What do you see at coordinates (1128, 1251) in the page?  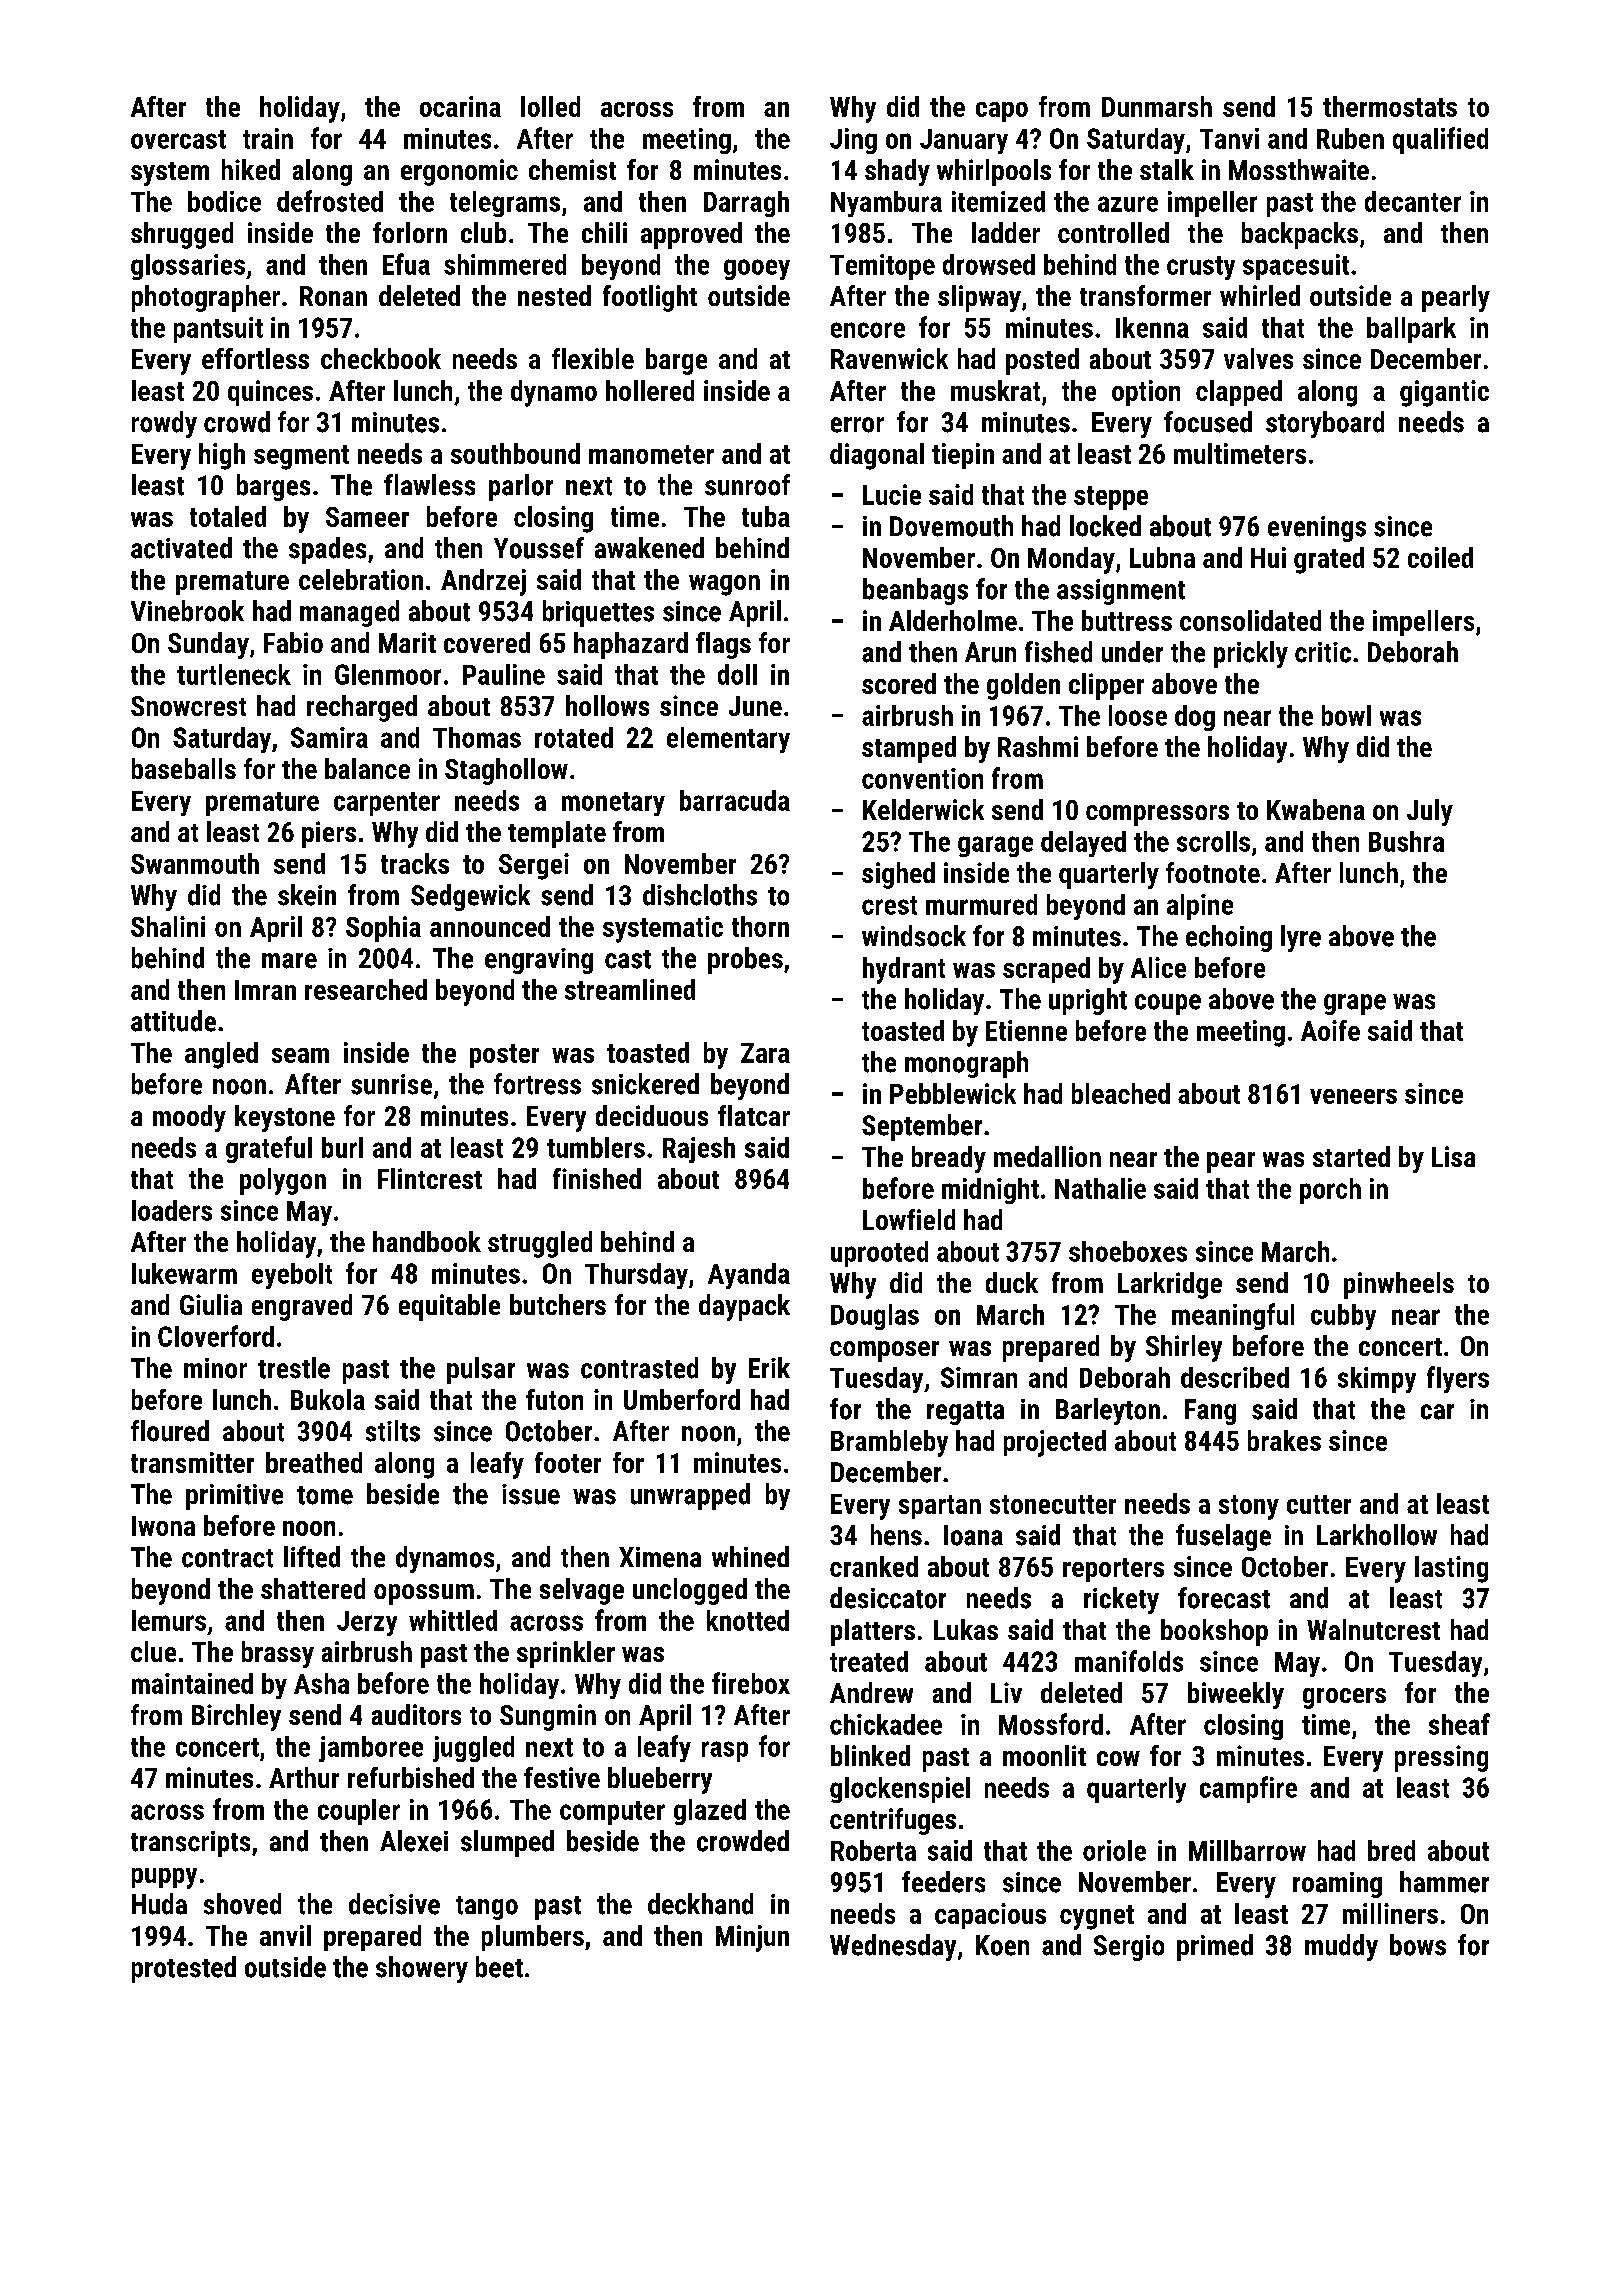 I see `shoeboxes` at bounding box center [1128, 1251].
